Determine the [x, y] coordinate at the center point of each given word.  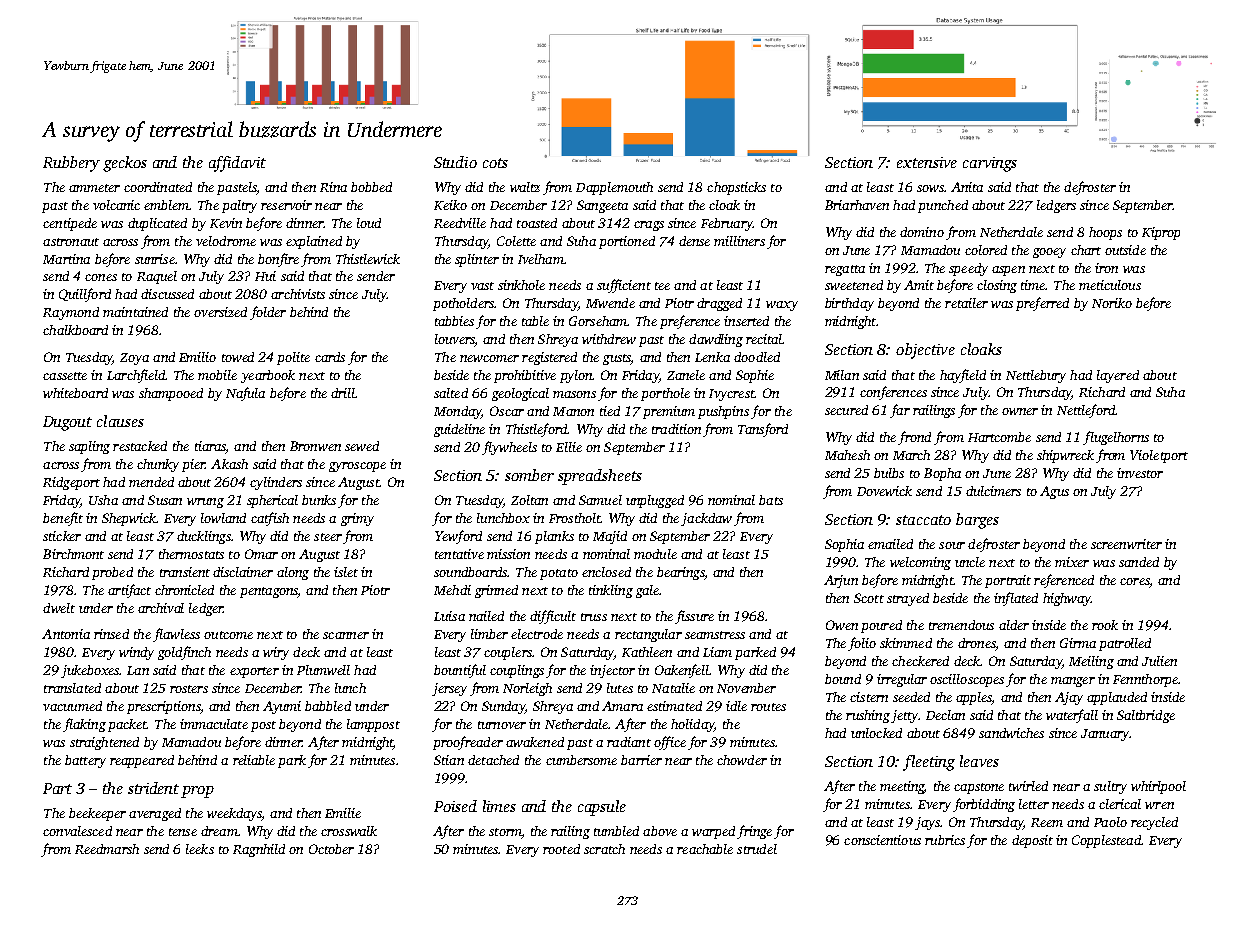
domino [922, 232]
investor [1140, 473]
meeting [902, 787]
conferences [893, 393]
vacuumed [72, 706]
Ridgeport [71, 483]
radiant [629, 742]
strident [153, 788]
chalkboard [75, 330]
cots [495, 163]
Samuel [600, 500]
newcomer [489, 358]
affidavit [237, 164]
